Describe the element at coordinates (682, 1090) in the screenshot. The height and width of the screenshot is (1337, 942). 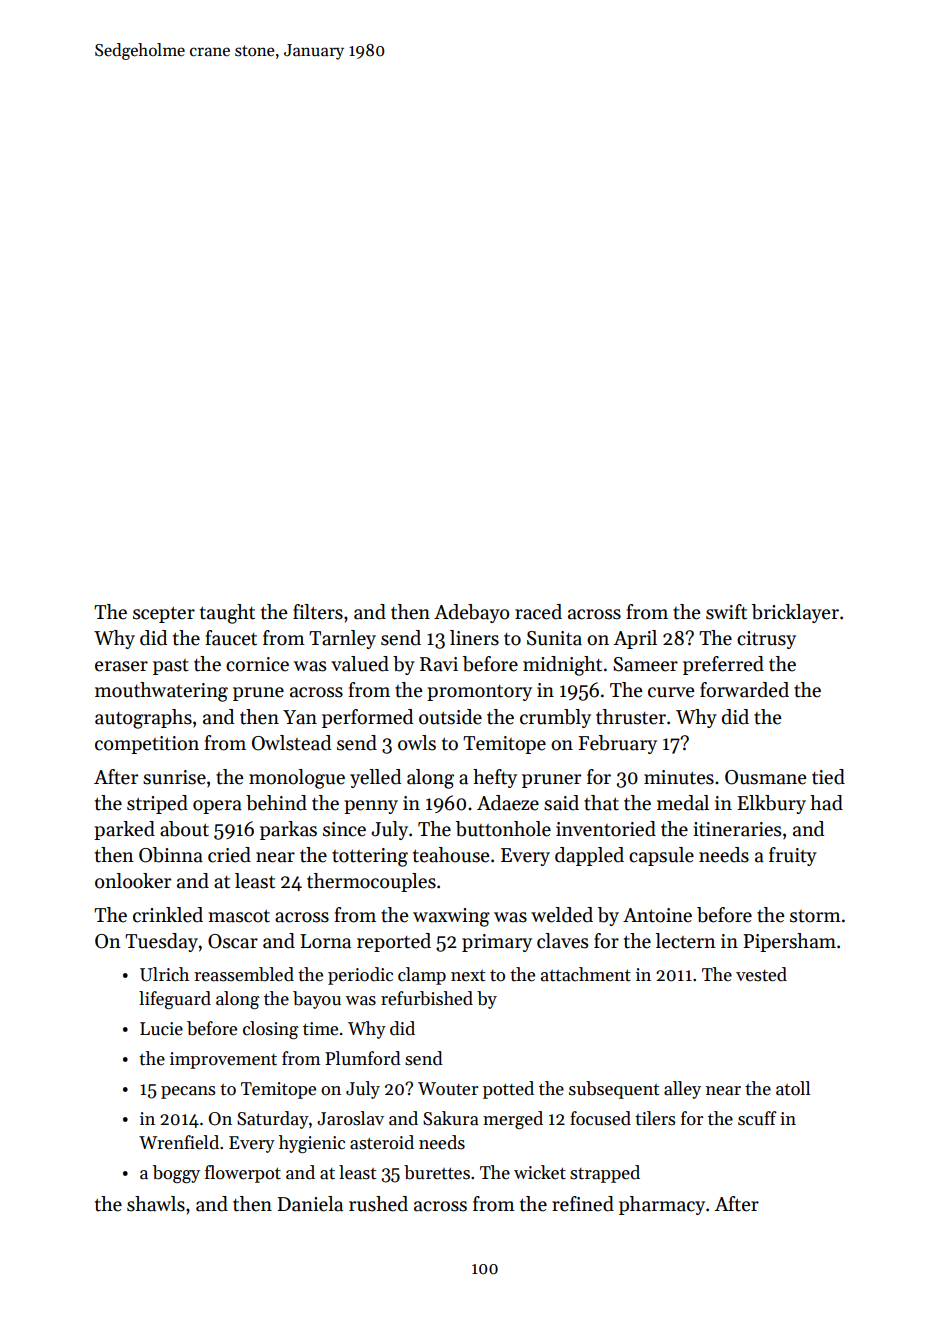
I see `alley` at that location.
